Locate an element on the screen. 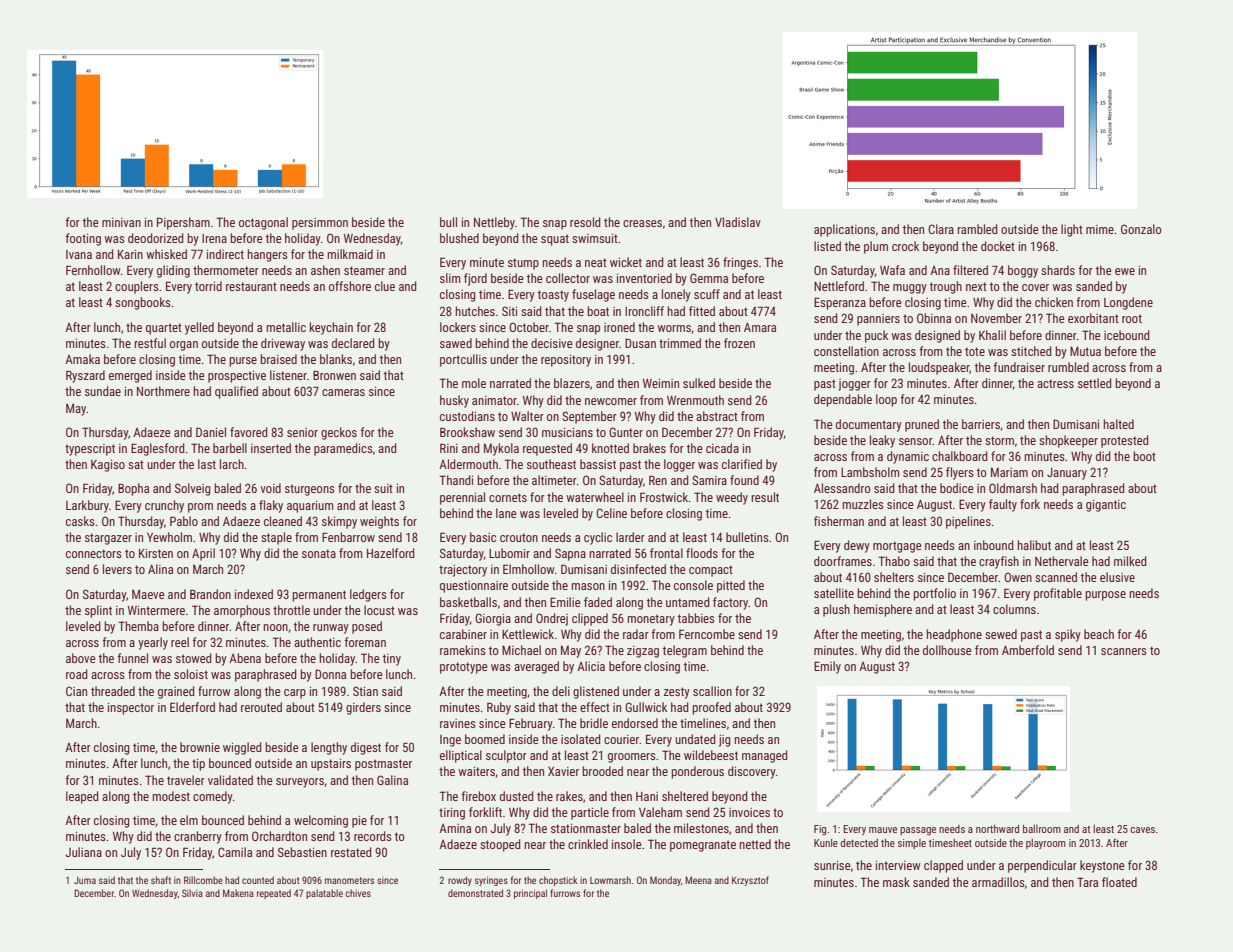 Image resolution: width=1233 pixels, height=952 pixels. mime is located at coordinates (1100, 229).
